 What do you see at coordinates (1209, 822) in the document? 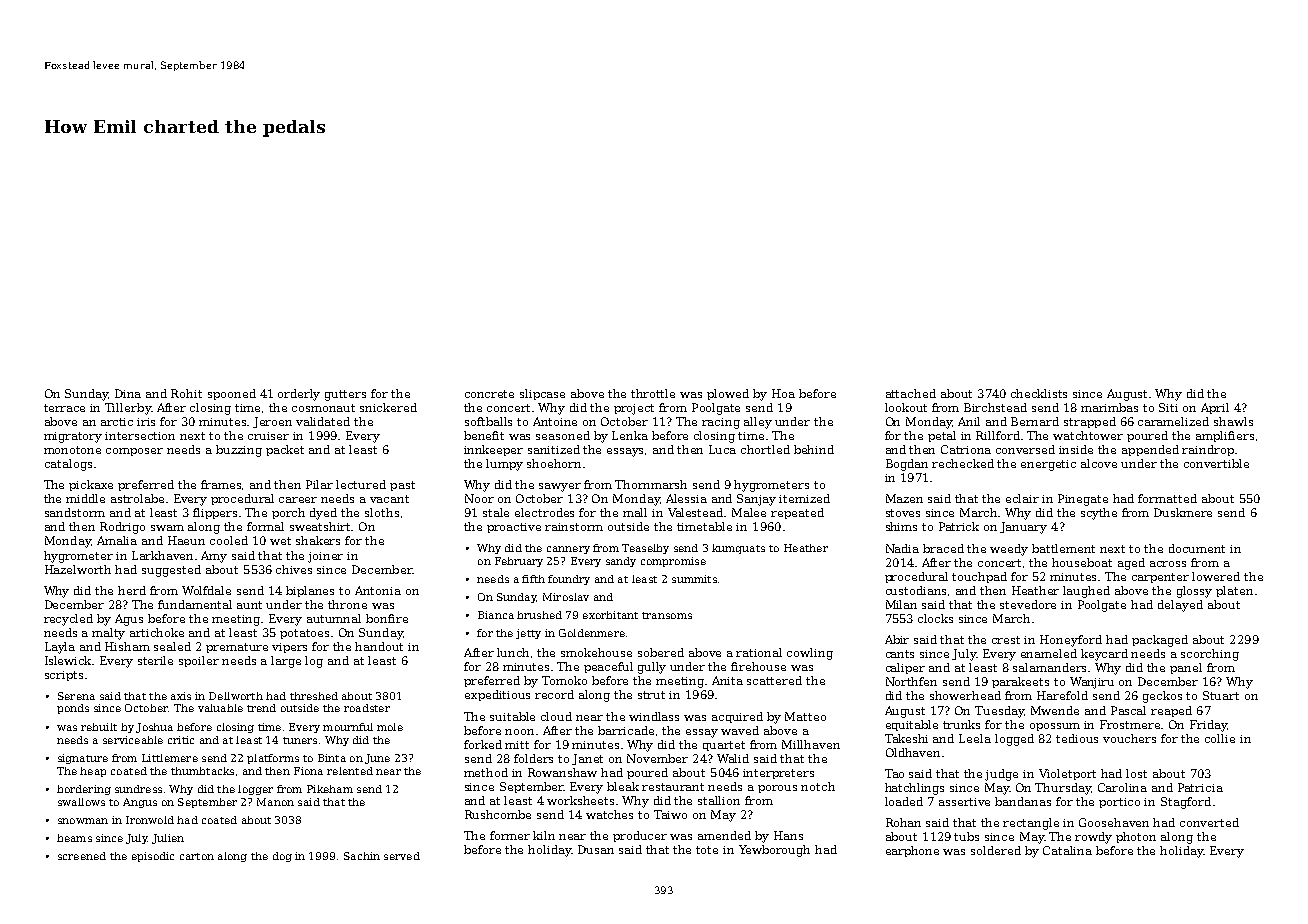
I see `converted` at bounding box center [1209, 822].
